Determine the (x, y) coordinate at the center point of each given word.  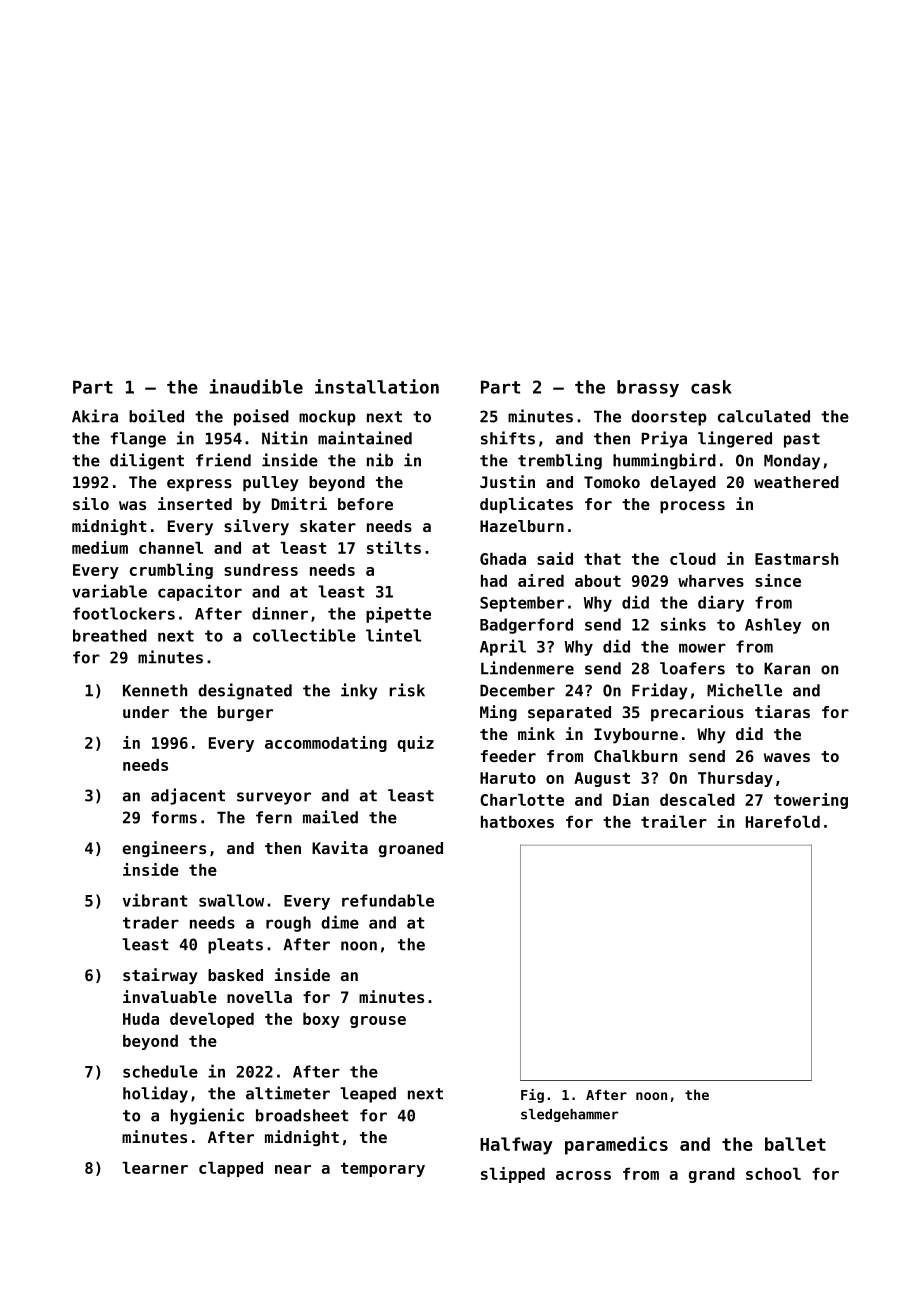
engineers (164, 849)
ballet (795, 1144)
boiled (156, 416)
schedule (160, 1071)
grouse (378, 1022)
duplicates (526, 505)
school (773, 1174)
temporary (383, 1169)
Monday (792, 462)
